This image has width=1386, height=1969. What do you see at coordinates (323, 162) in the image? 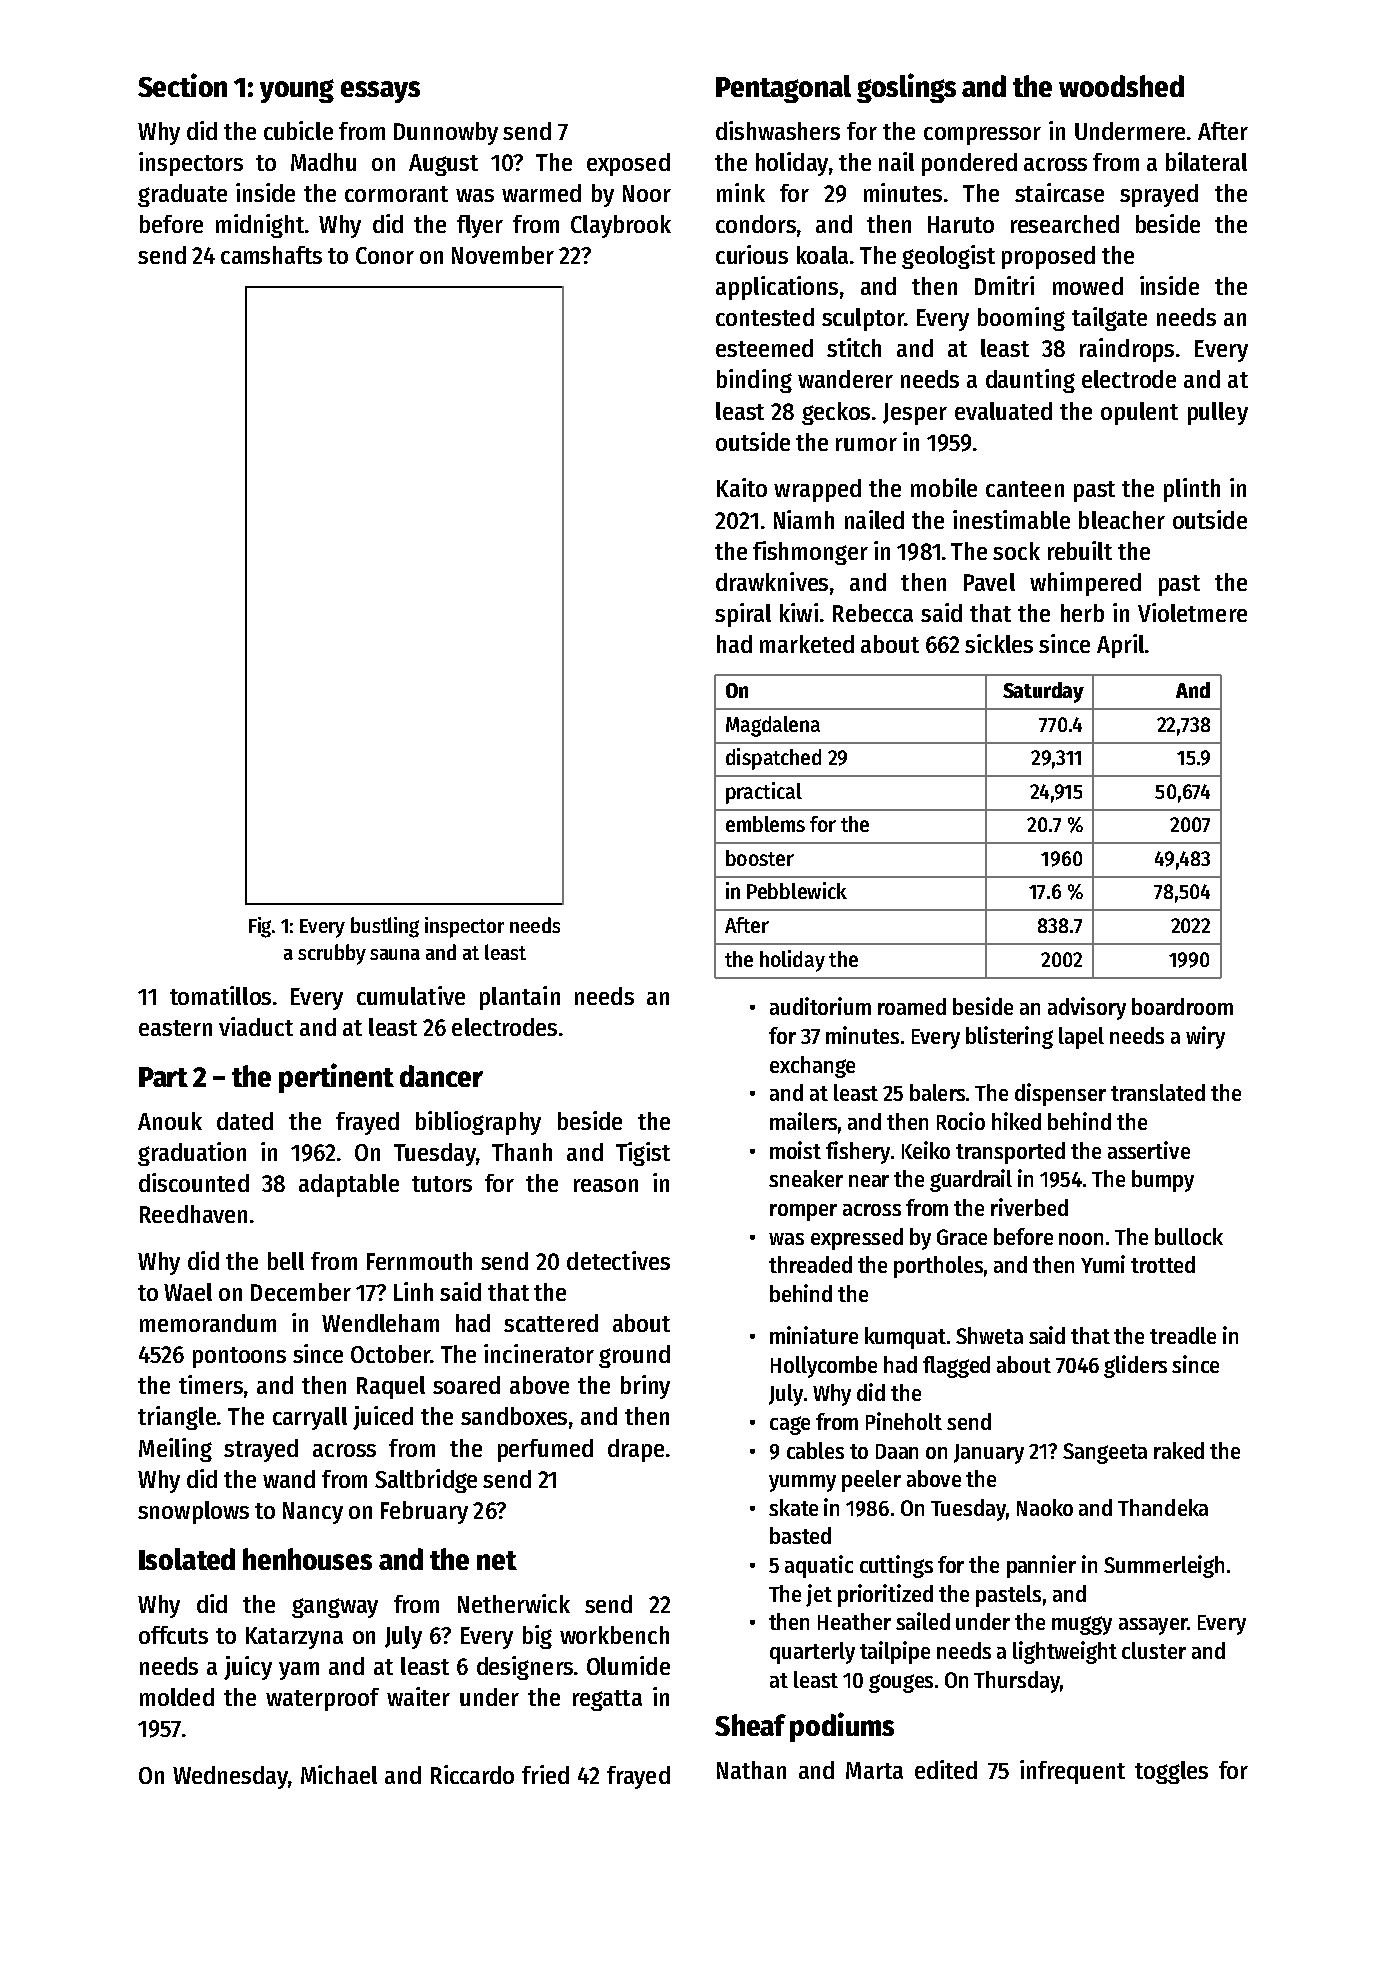
I see `Madhu` at bounding box center [323, 162].
